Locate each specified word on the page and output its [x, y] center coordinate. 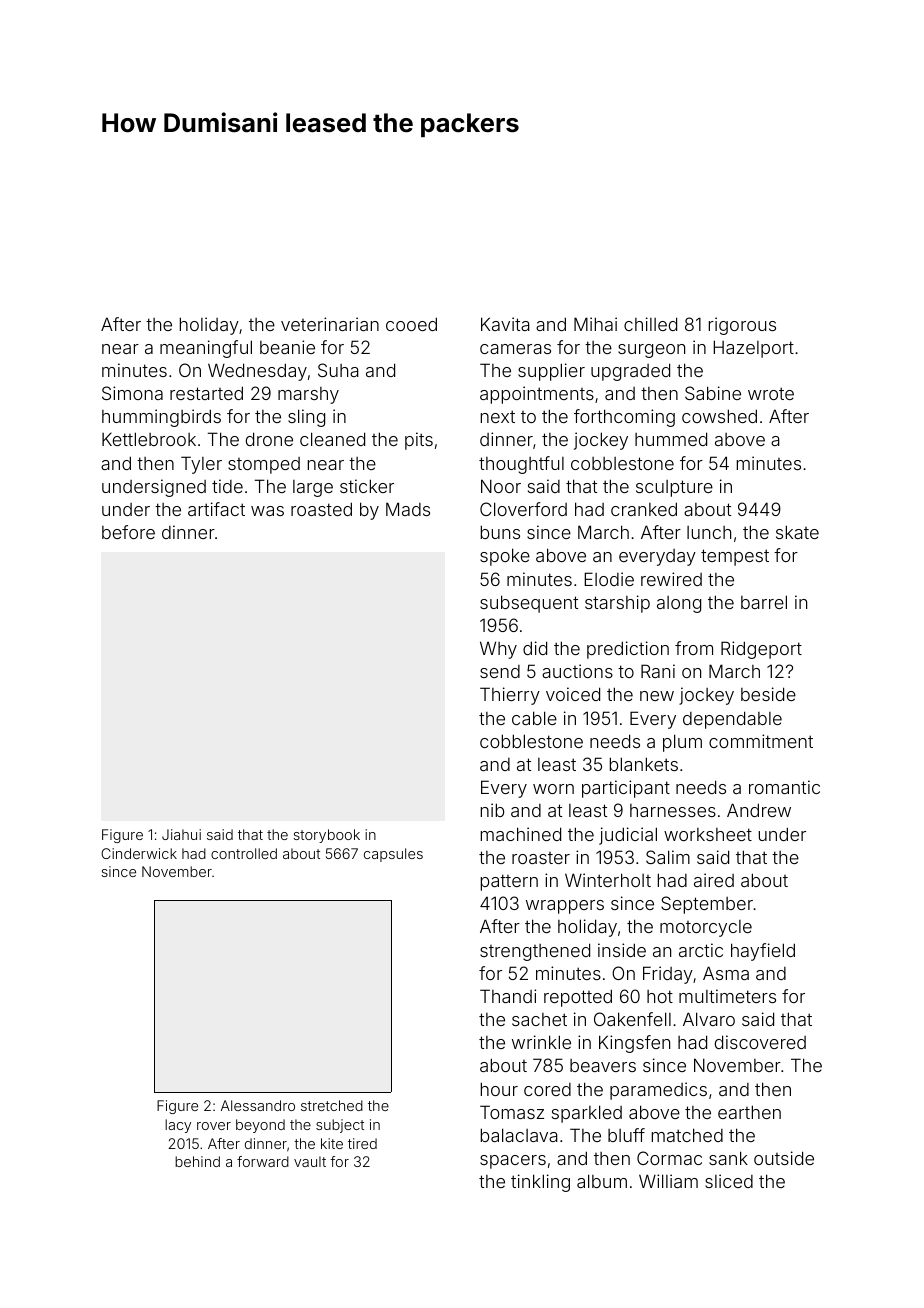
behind [197, 1161]
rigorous [742, 326]
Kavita [505, 324]
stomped [264, 465]
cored [547, 1089]
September [707, 905]
